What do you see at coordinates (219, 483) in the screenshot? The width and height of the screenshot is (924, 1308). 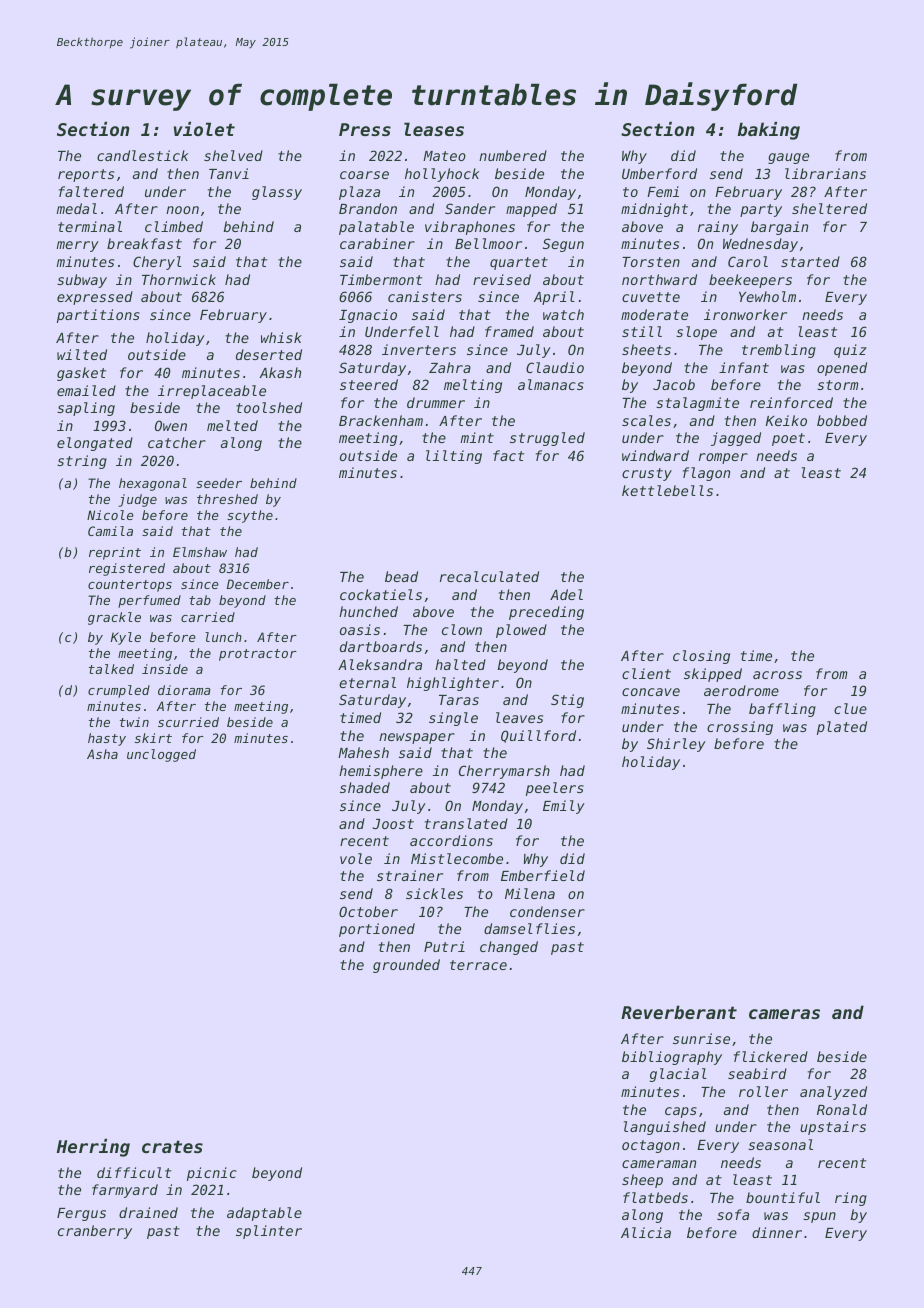 I see `seeder` at bounding box center [219, 483].
